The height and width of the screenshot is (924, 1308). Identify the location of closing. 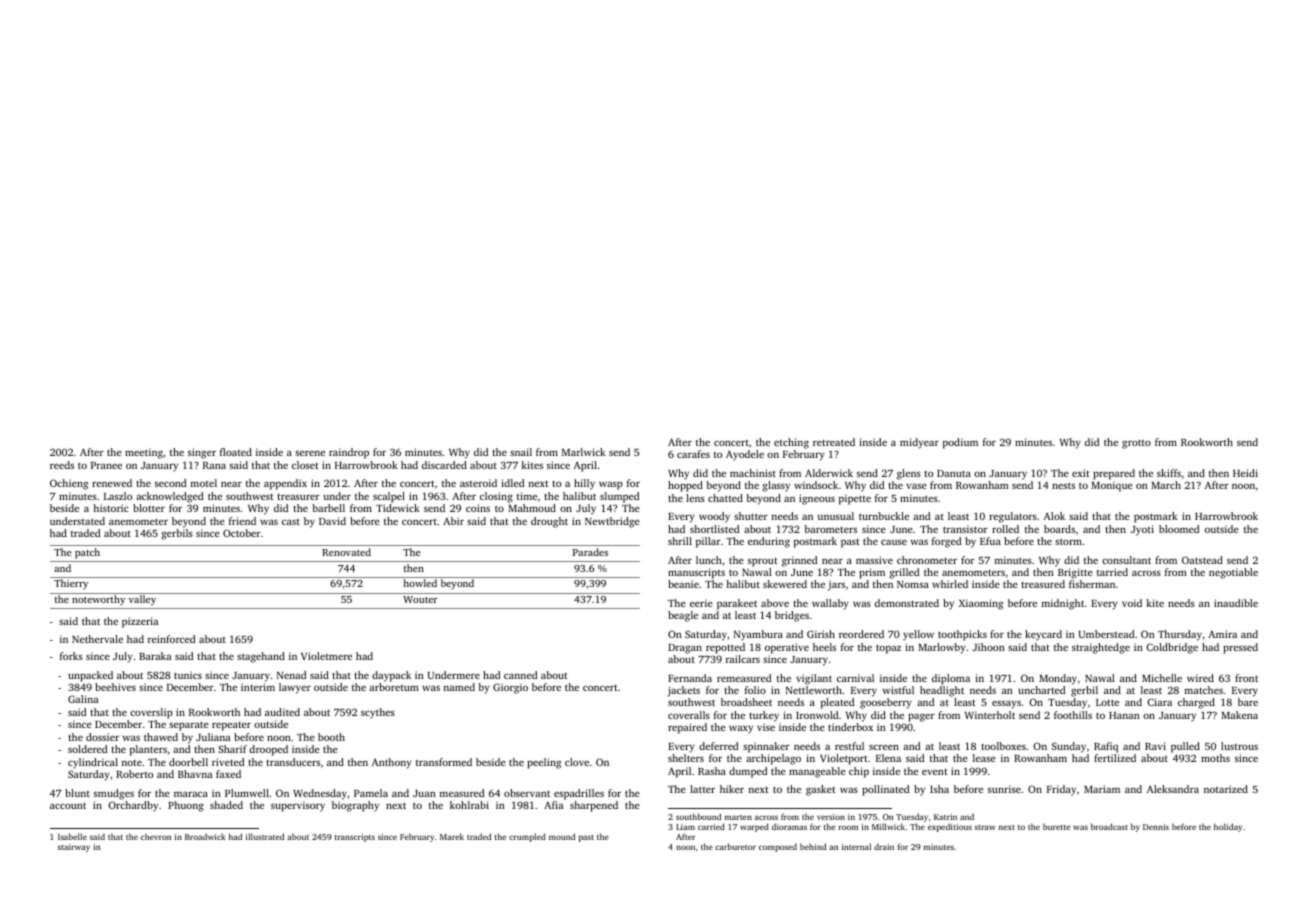
(496, 497).
